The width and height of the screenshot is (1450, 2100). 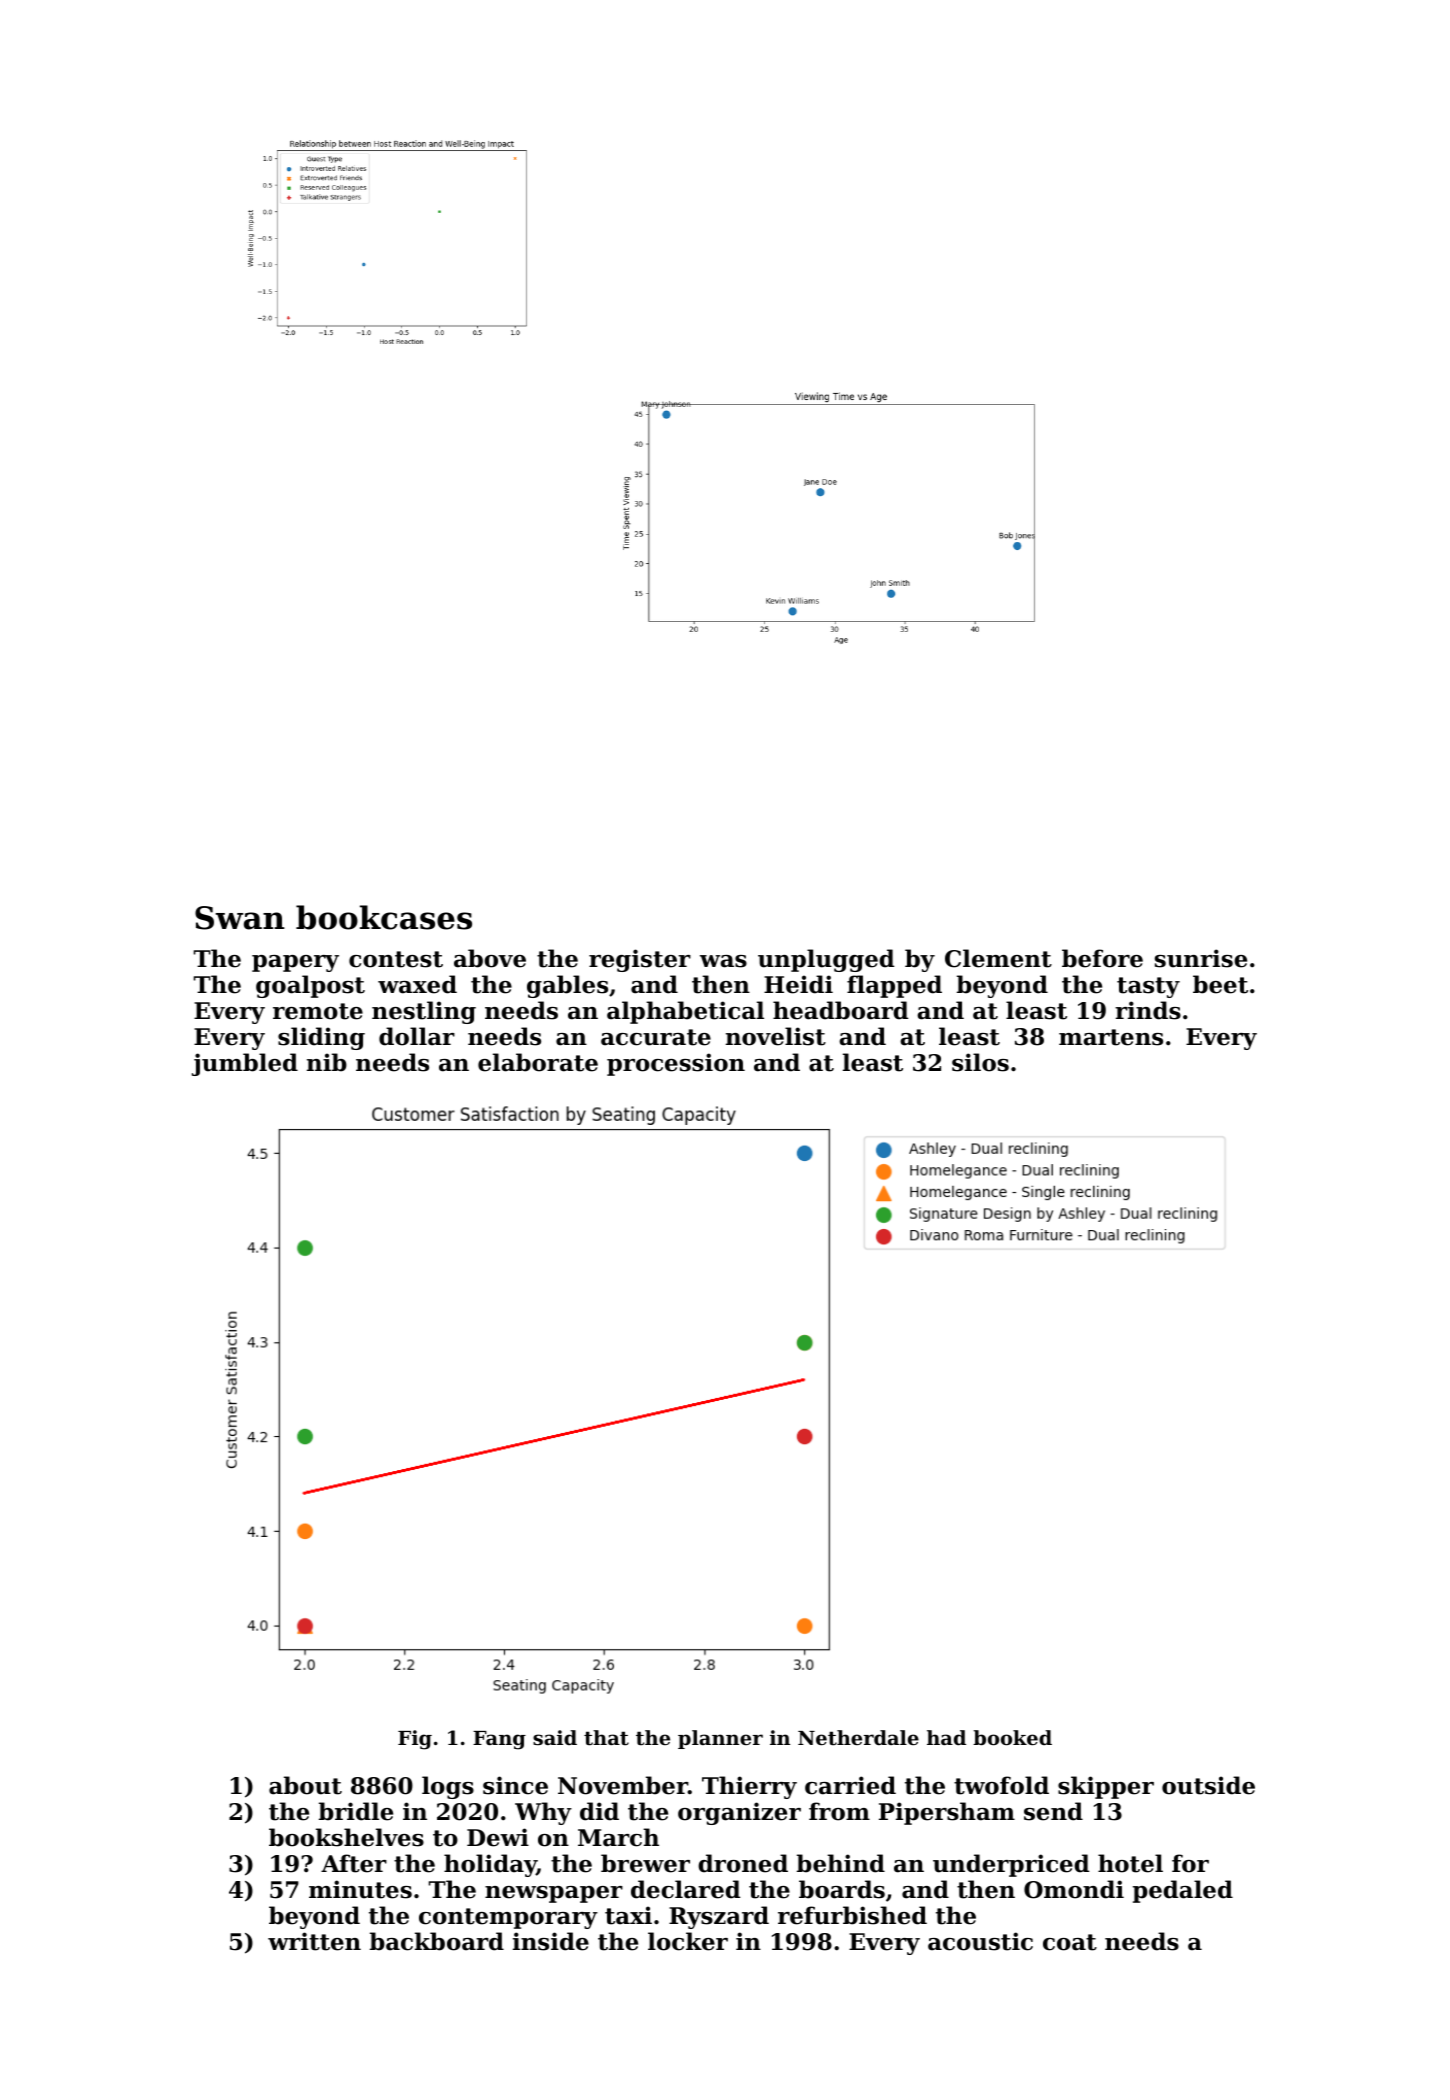 What do you see at coordinates (1012, 1738) in the screenshot?
I see `booked` at bounding box center [1012, 1738].
